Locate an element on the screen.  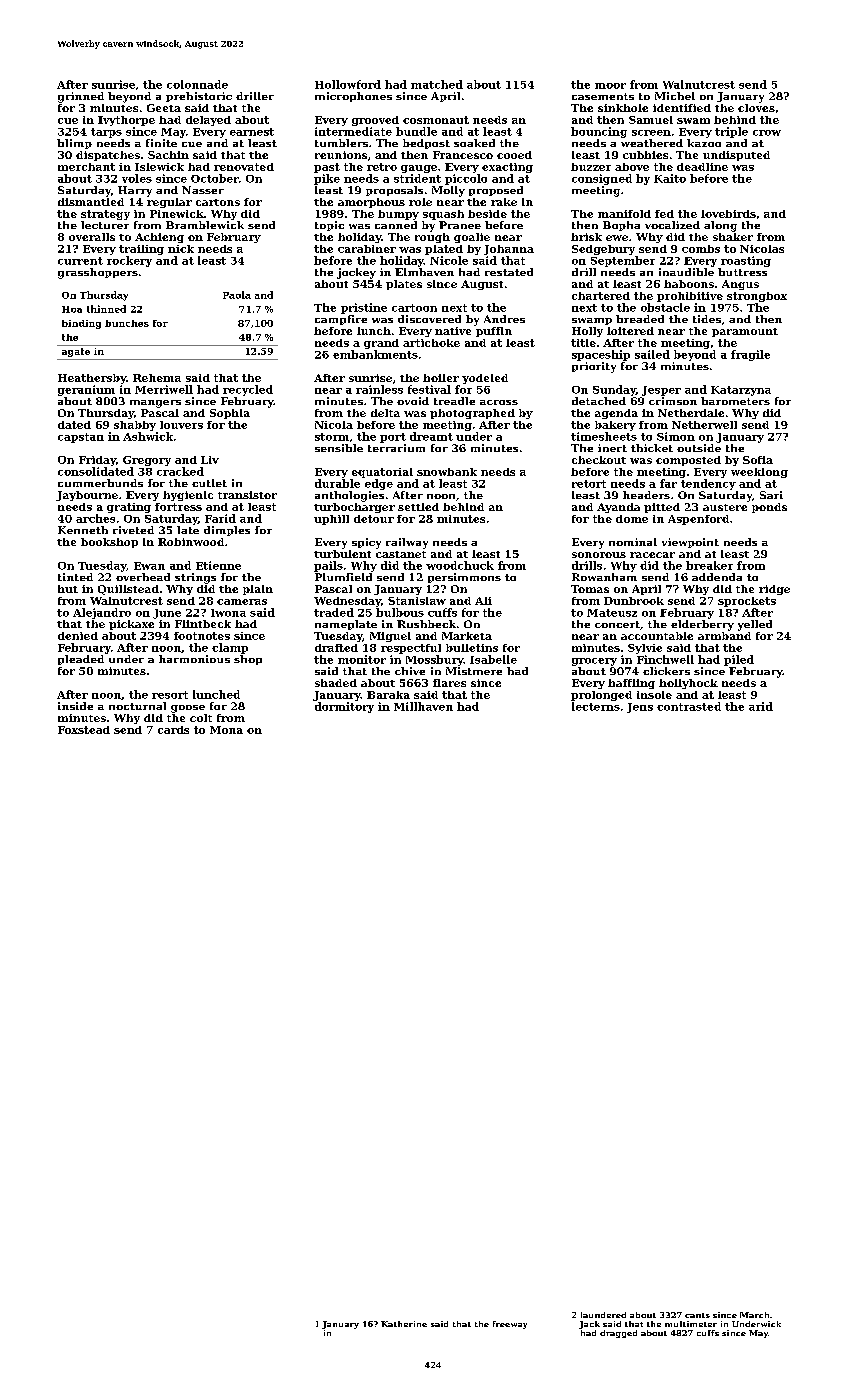
matched is located at coordinates (437, 84).
